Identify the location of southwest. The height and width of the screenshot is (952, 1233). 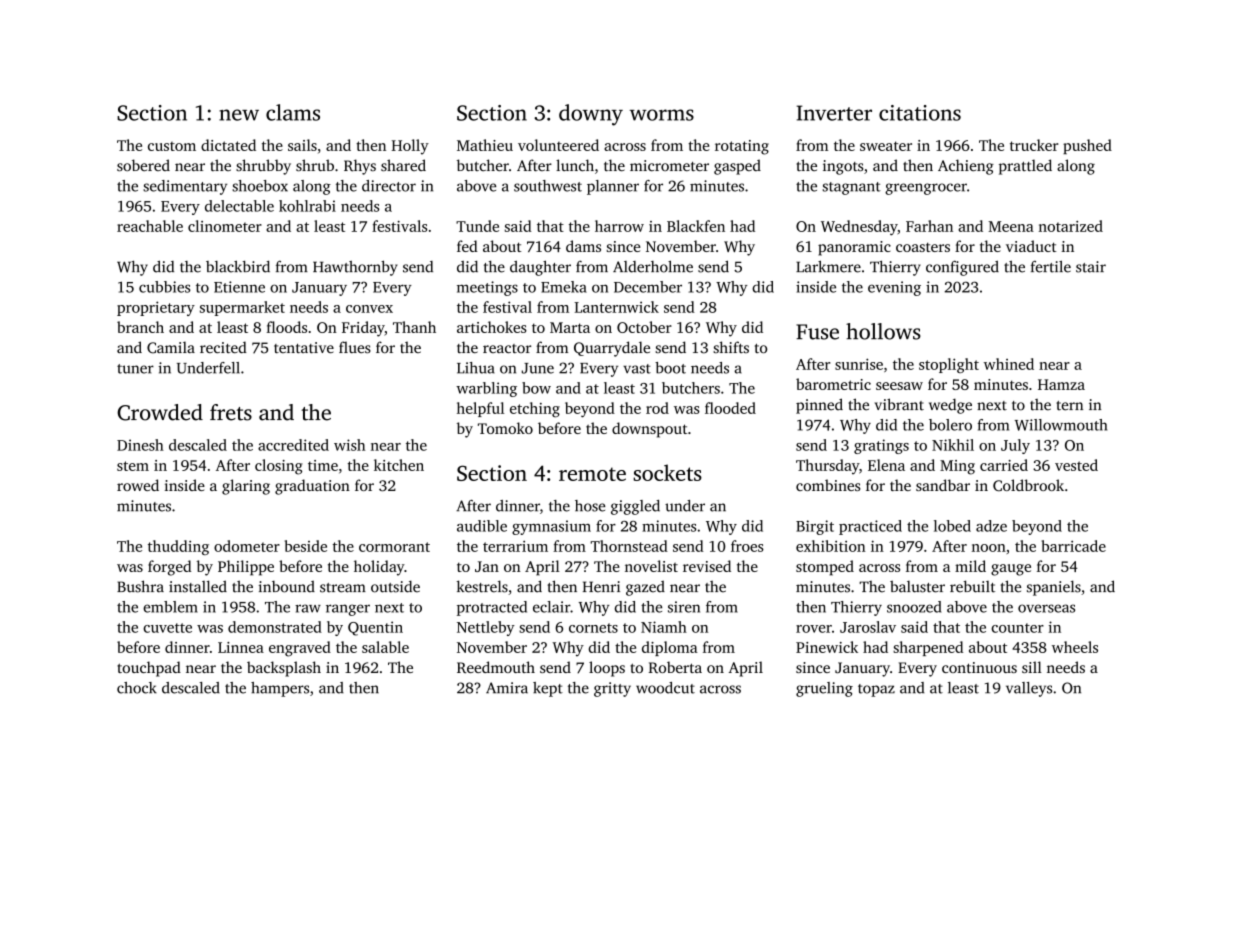
(548, 186).
